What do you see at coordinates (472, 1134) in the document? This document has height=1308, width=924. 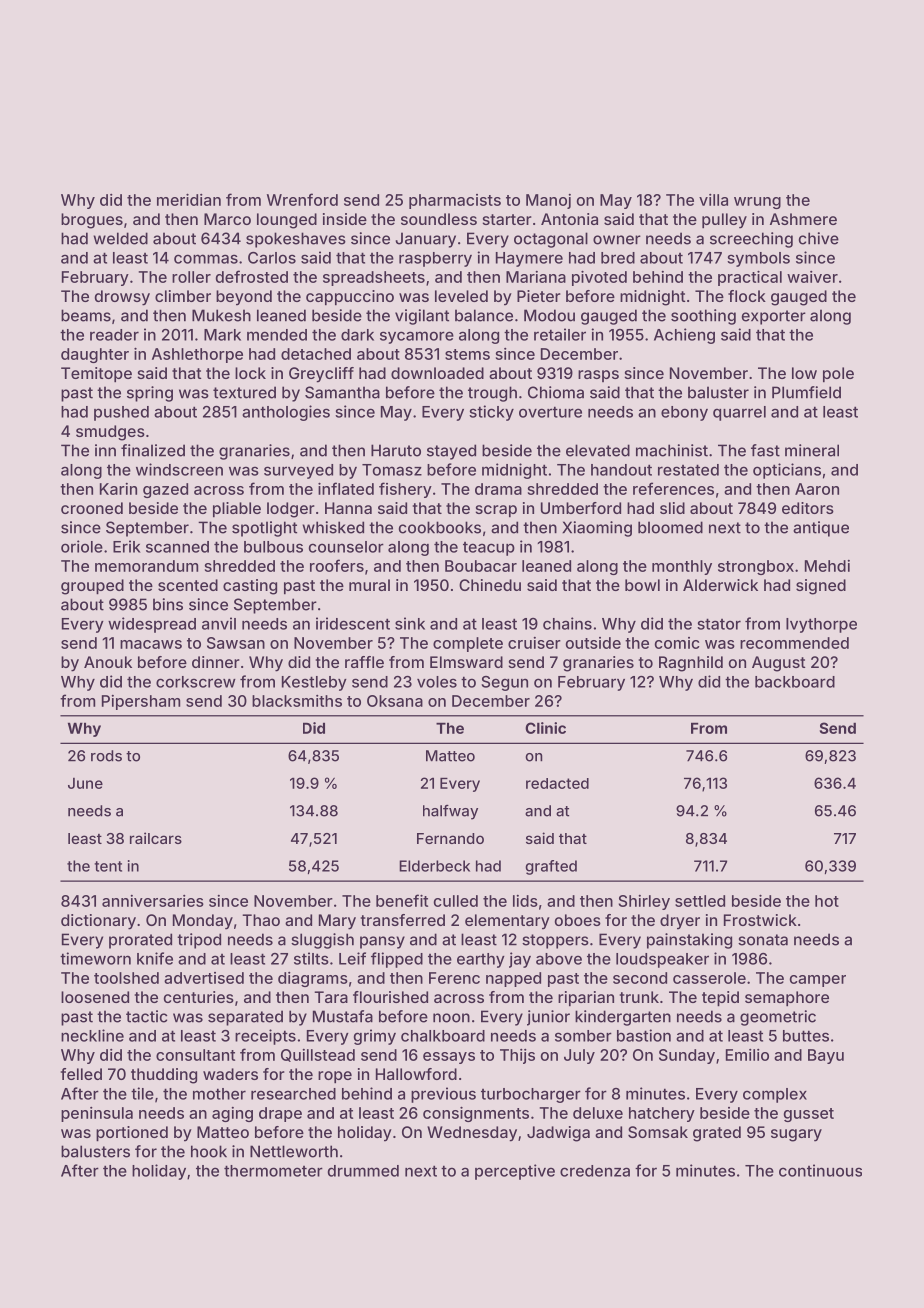 I see `Wednesday` at bounding box center [472, 1134].
